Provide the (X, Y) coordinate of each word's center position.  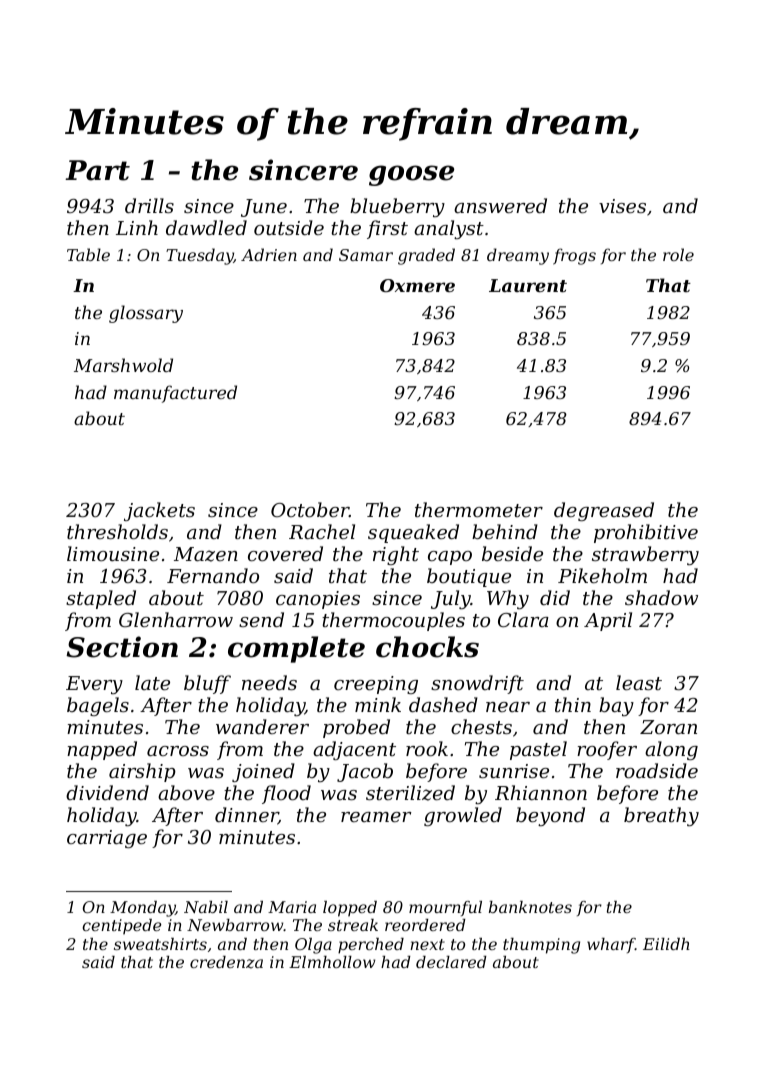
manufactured (175, 394)
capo (450, 558)
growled (463, 816)
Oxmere (417, 285)
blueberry (397, 207)
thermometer (479, 509)
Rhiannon (541, 792)
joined (263, 772)
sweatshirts (160, 944)
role (678, 254)
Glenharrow (176, 619)
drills (149, 205)
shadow (661, 597)
